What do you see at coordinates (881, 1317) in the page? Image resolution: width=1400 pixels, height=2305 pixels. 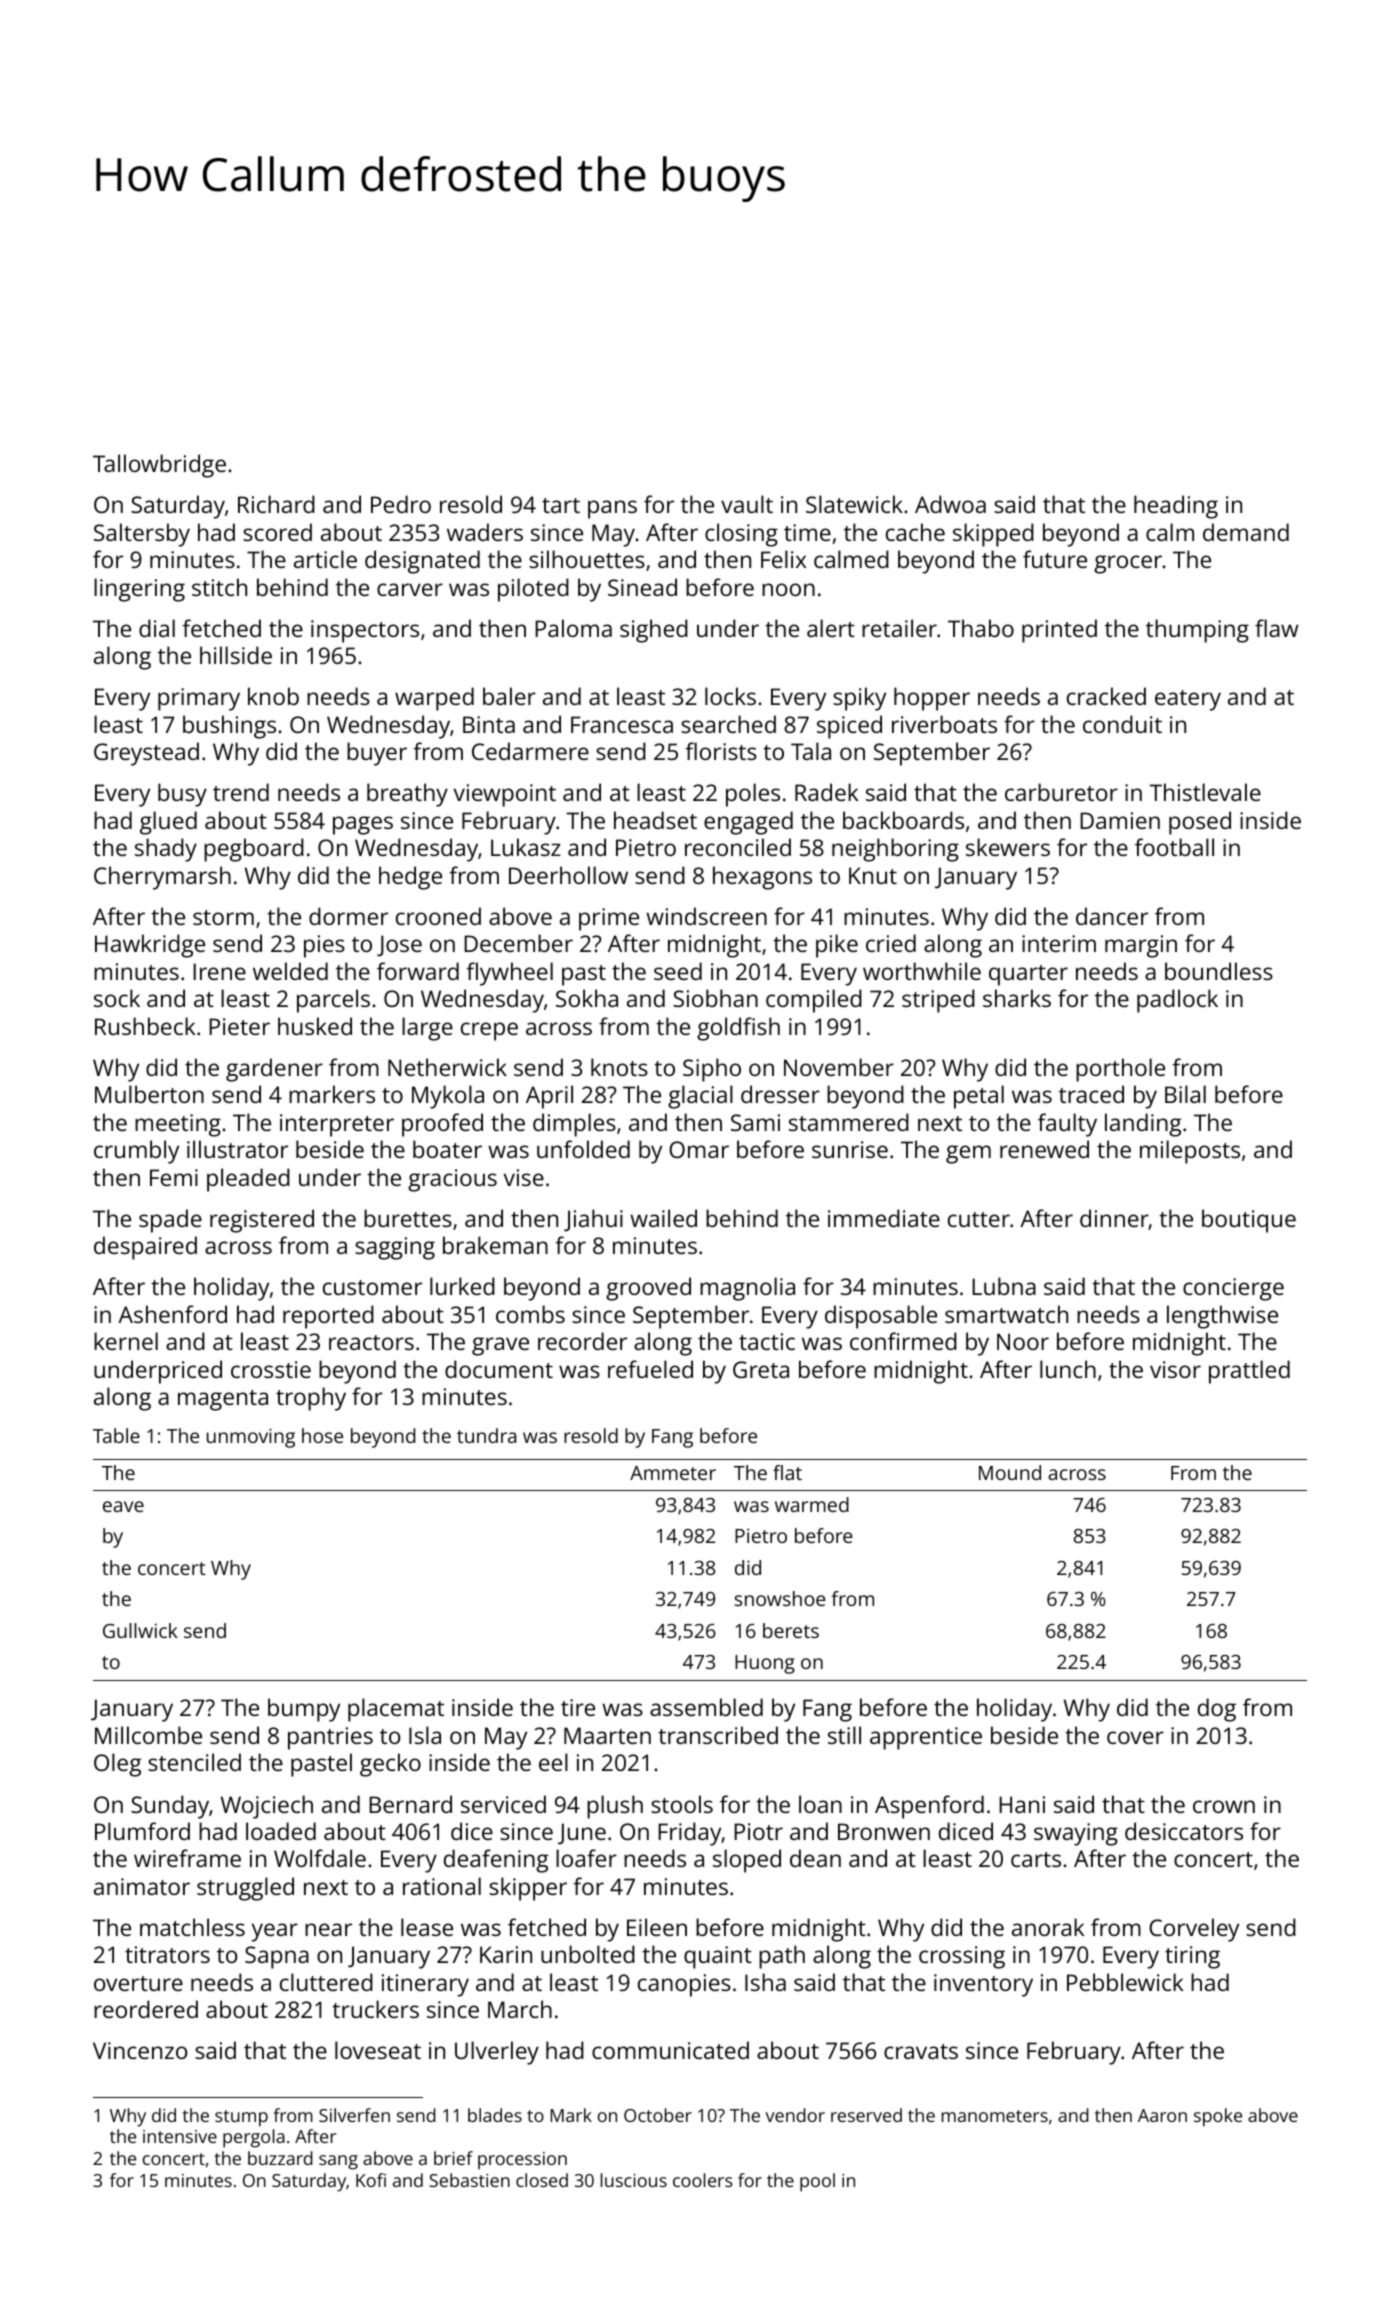 I see `disposable` at bounding box center [881, 1317].
